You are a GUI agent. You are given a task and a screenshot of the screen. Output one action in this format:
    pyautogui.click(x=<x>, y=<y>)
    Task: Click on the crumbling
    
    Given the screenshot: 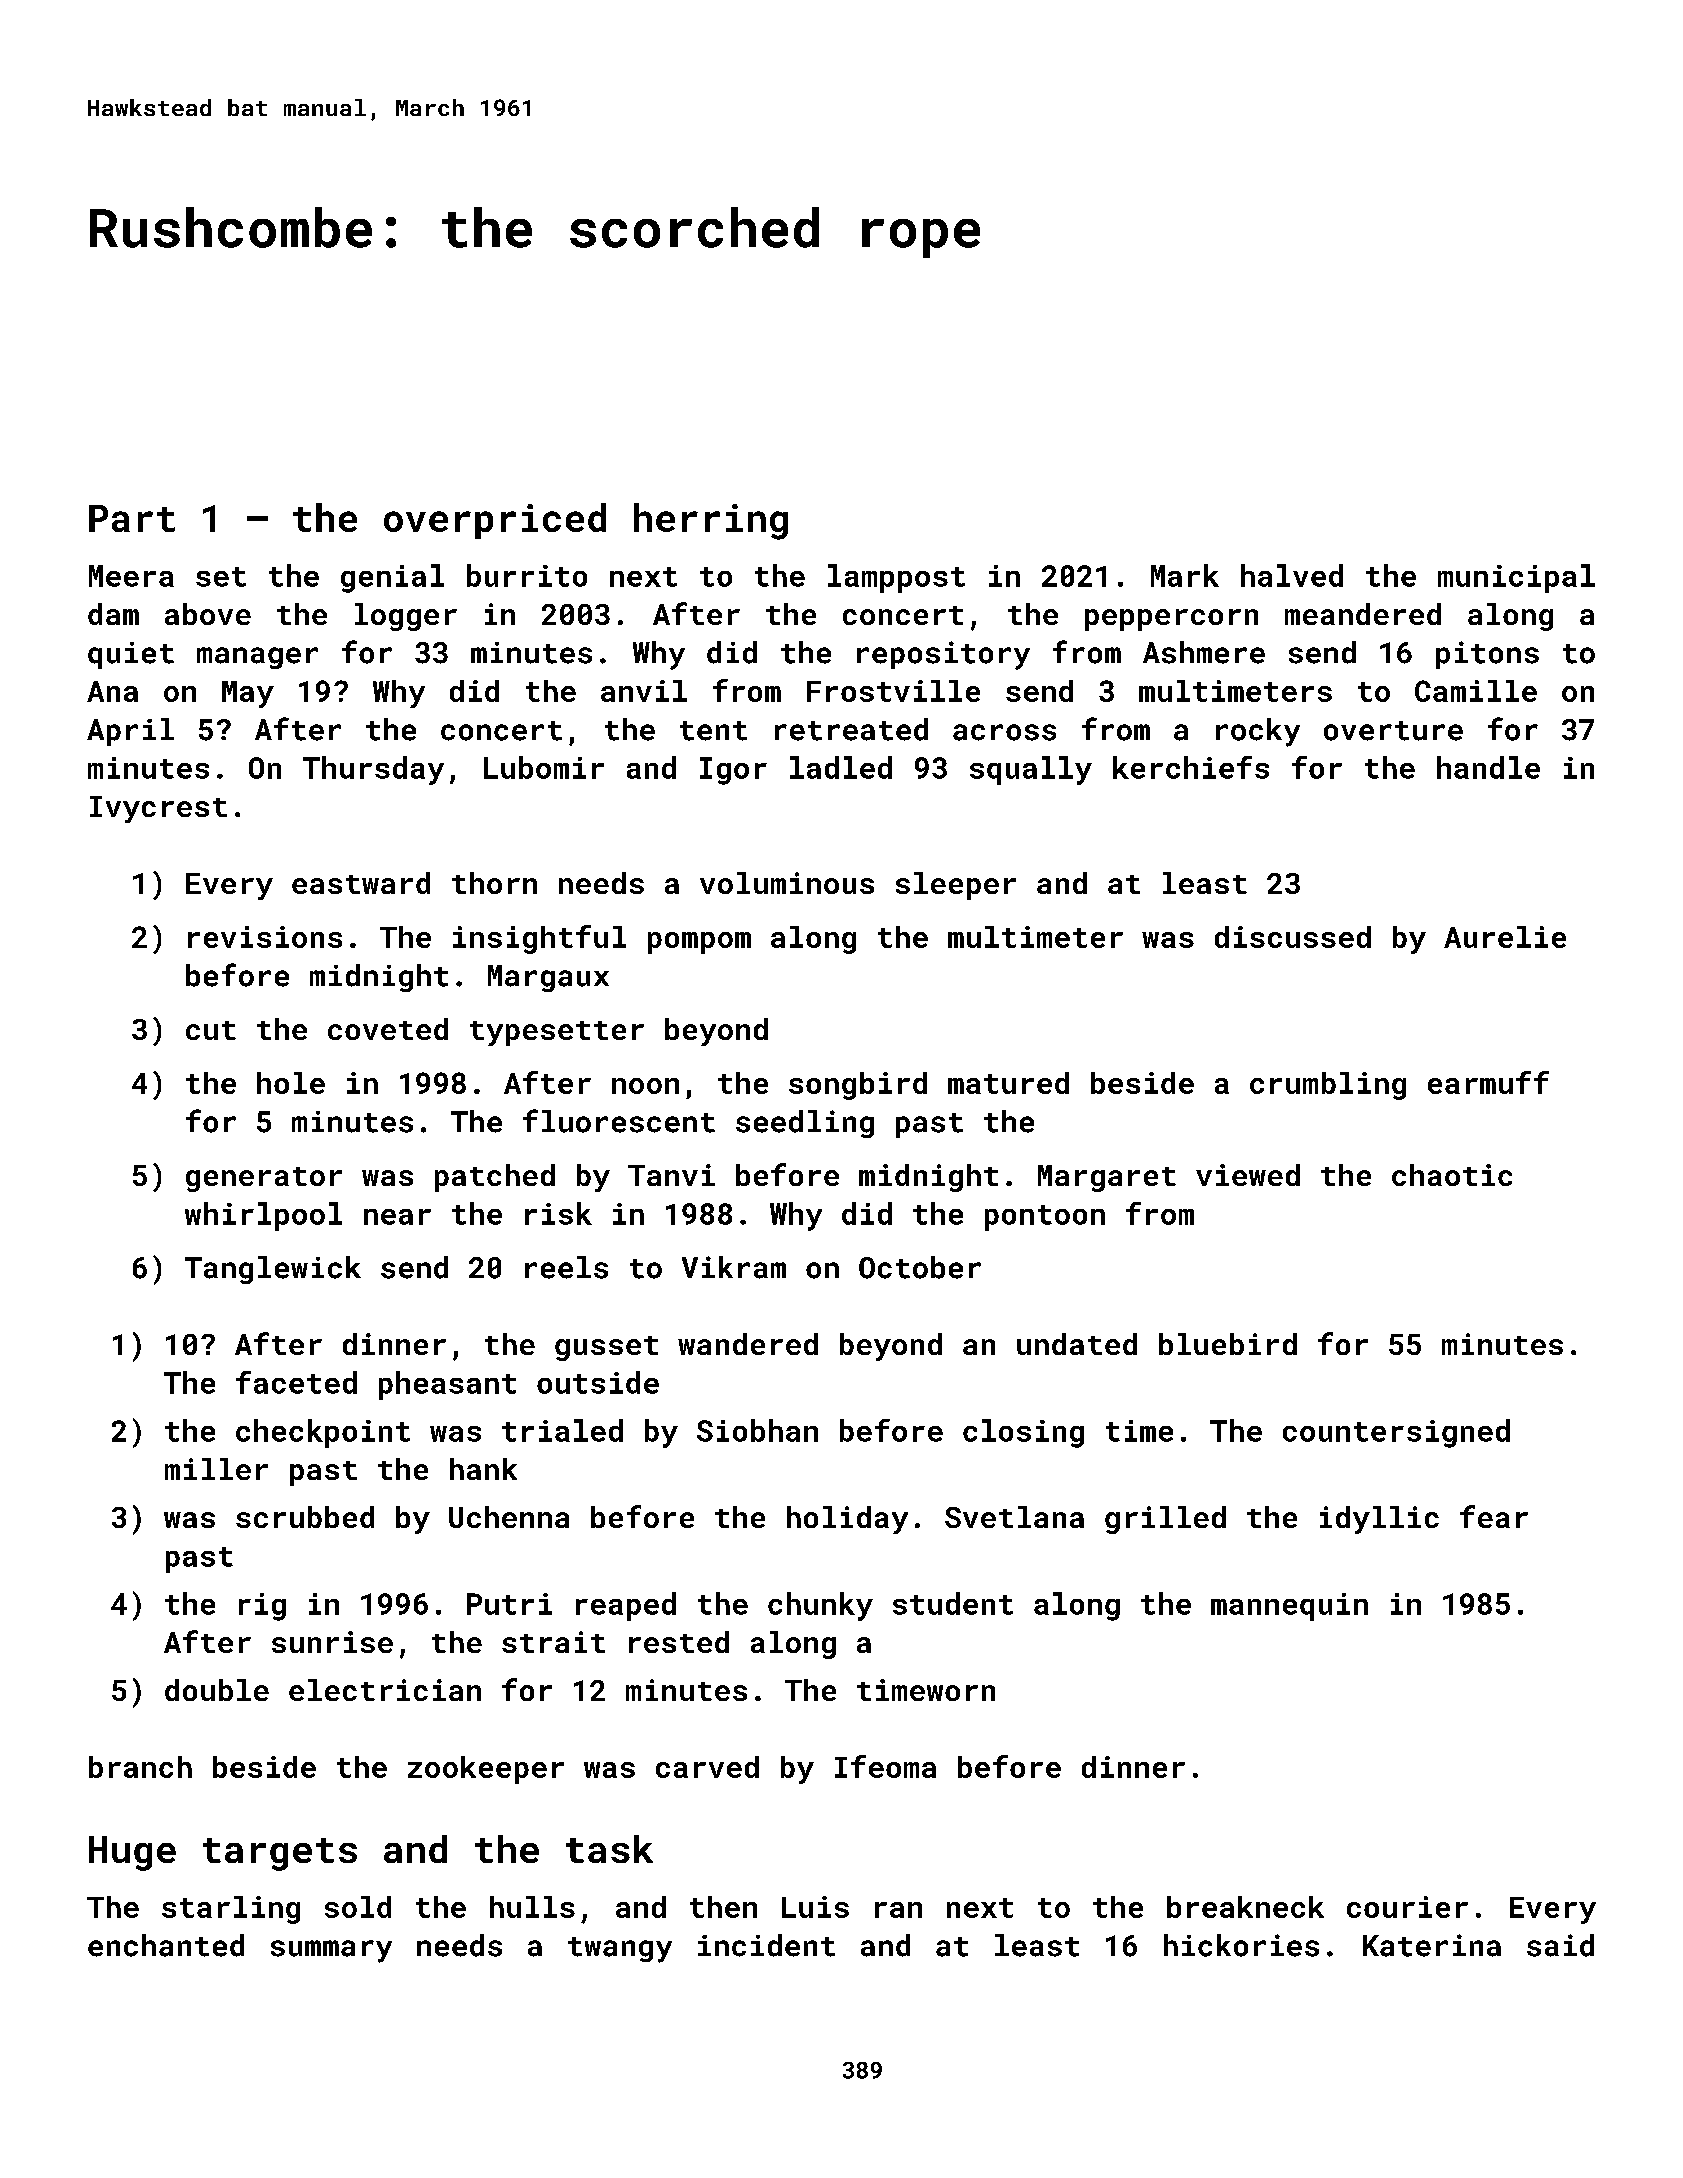 What is the action you would take?
    pyautogui.click(x=1328, y=1086)
